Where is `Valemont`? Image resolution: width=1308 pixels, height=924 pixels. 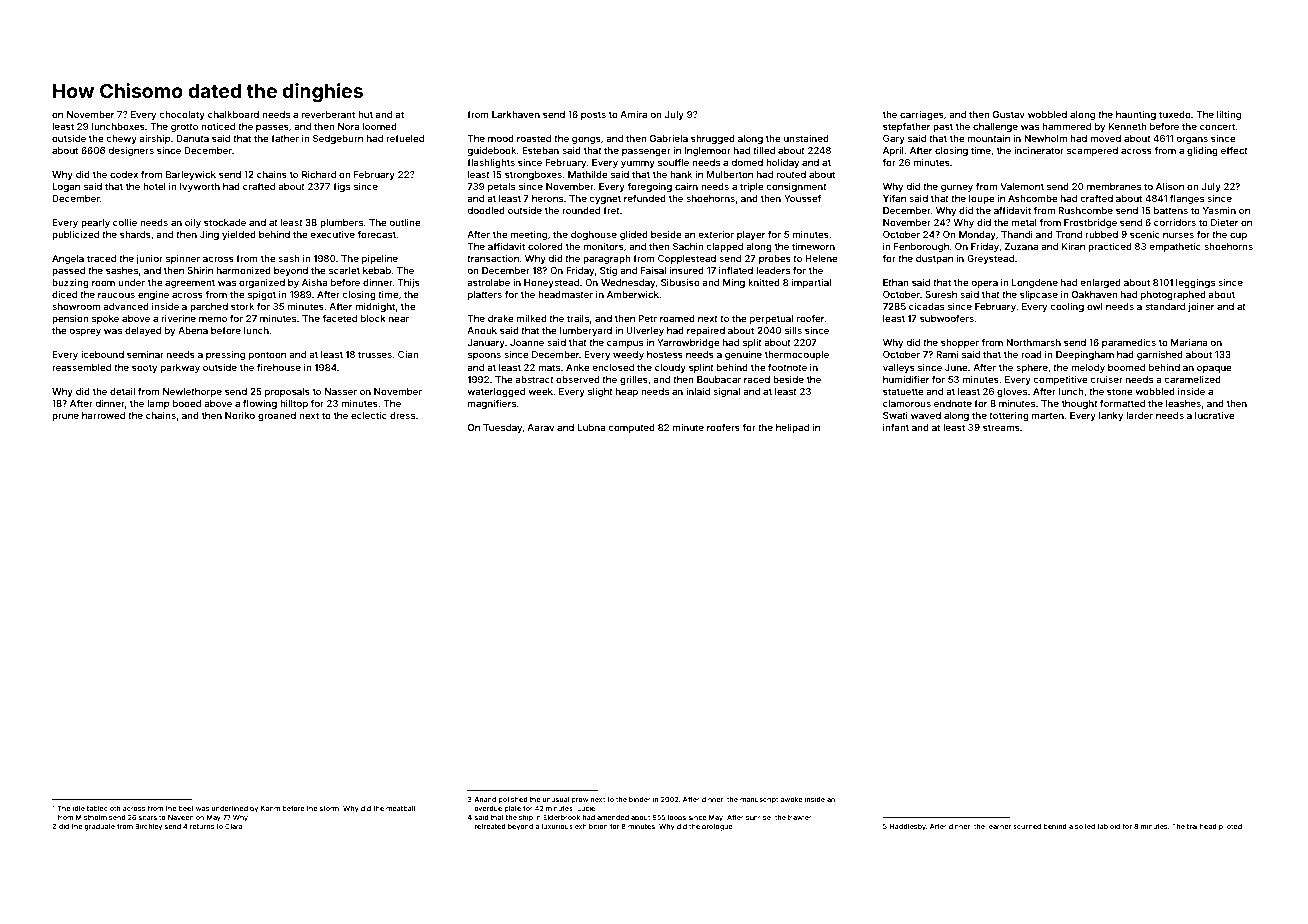
Valemont is located at coordinates (1022, 186).
